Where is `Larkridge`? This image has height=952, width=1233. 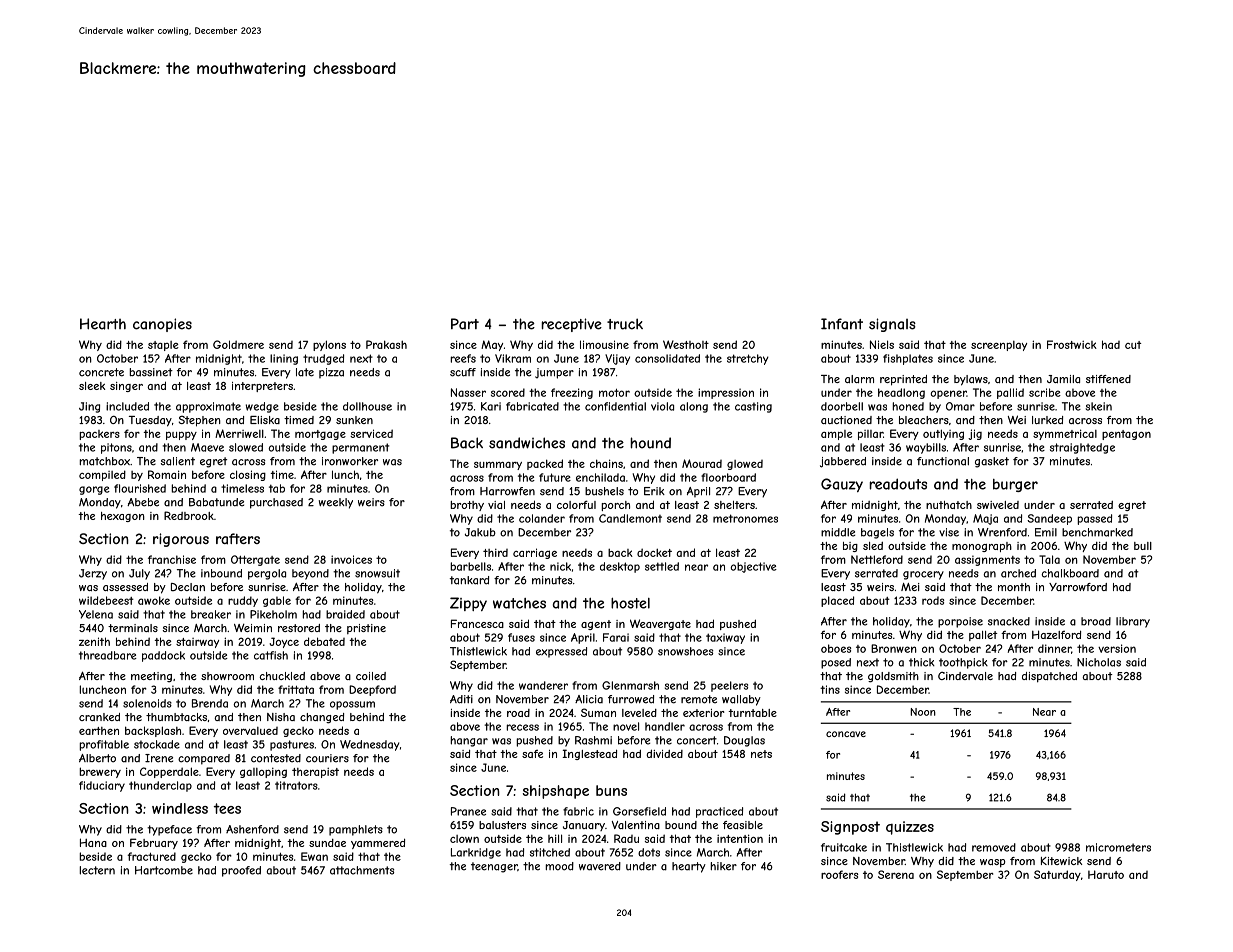 Larkridge is located at coordinates (476, 853).
